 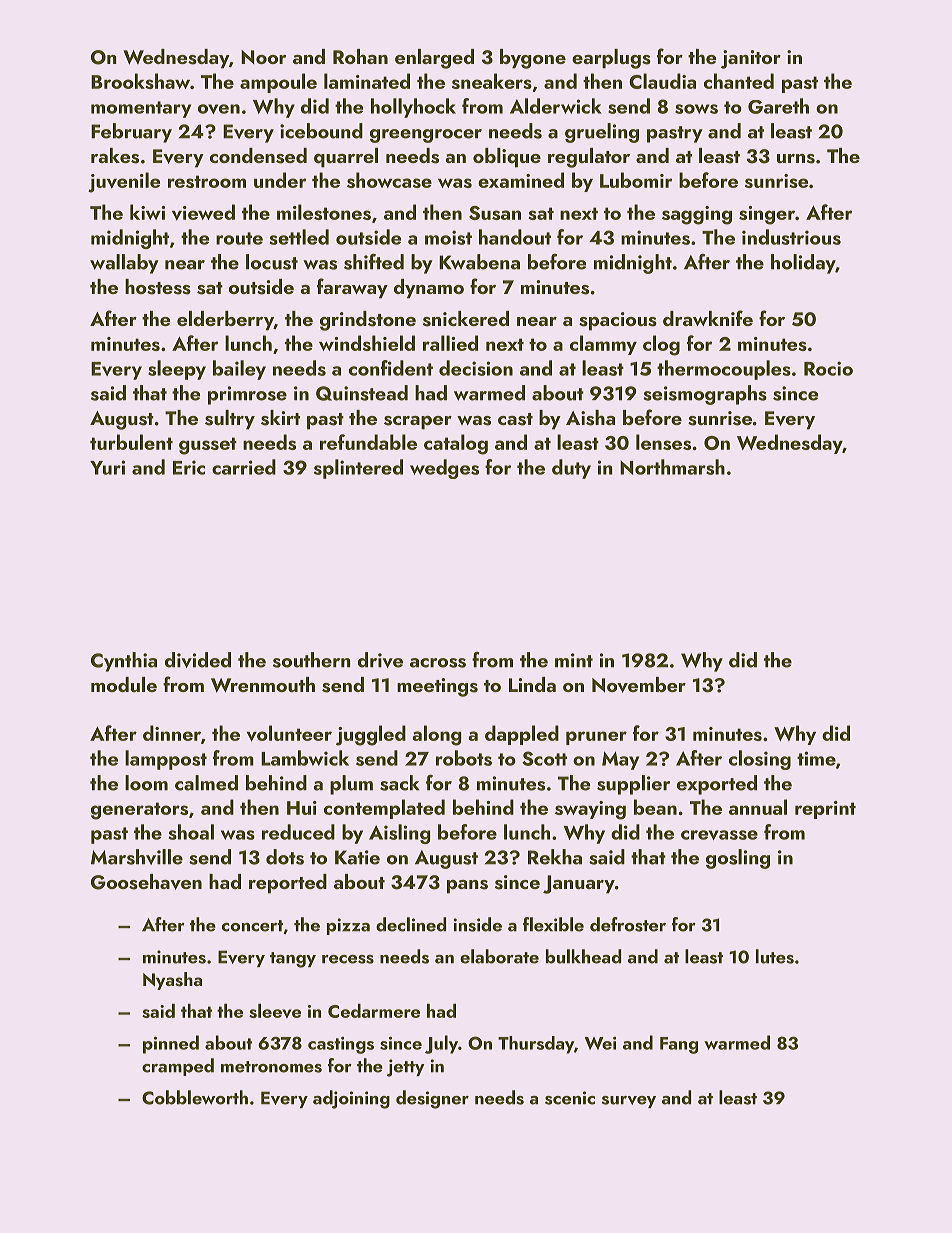 What do you see at coordinates (172, 981) in the page?
I see `Nyasha` at bounding box center [172, 981].
